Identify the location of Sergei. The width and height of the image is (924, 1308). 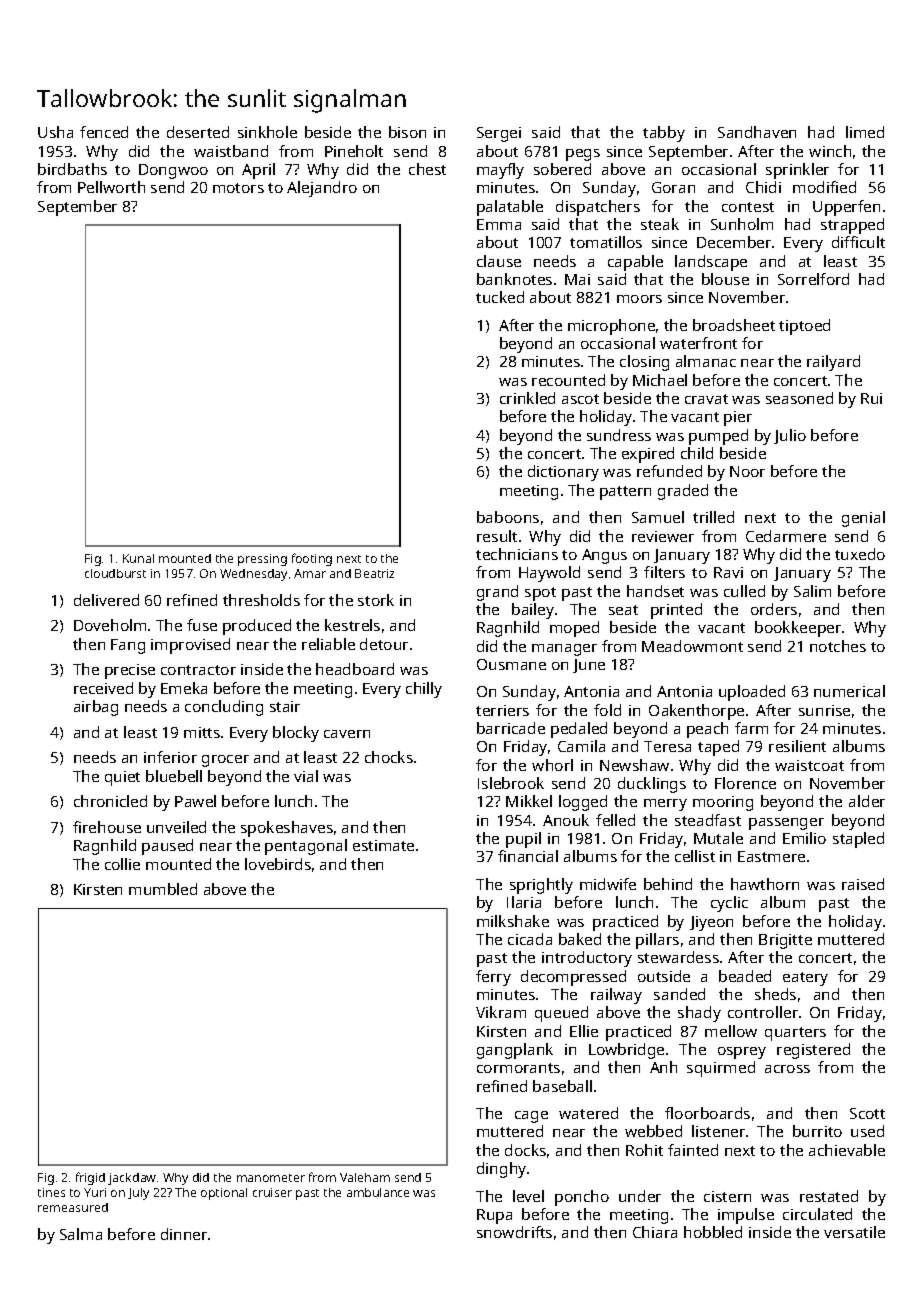
(499, 134).
